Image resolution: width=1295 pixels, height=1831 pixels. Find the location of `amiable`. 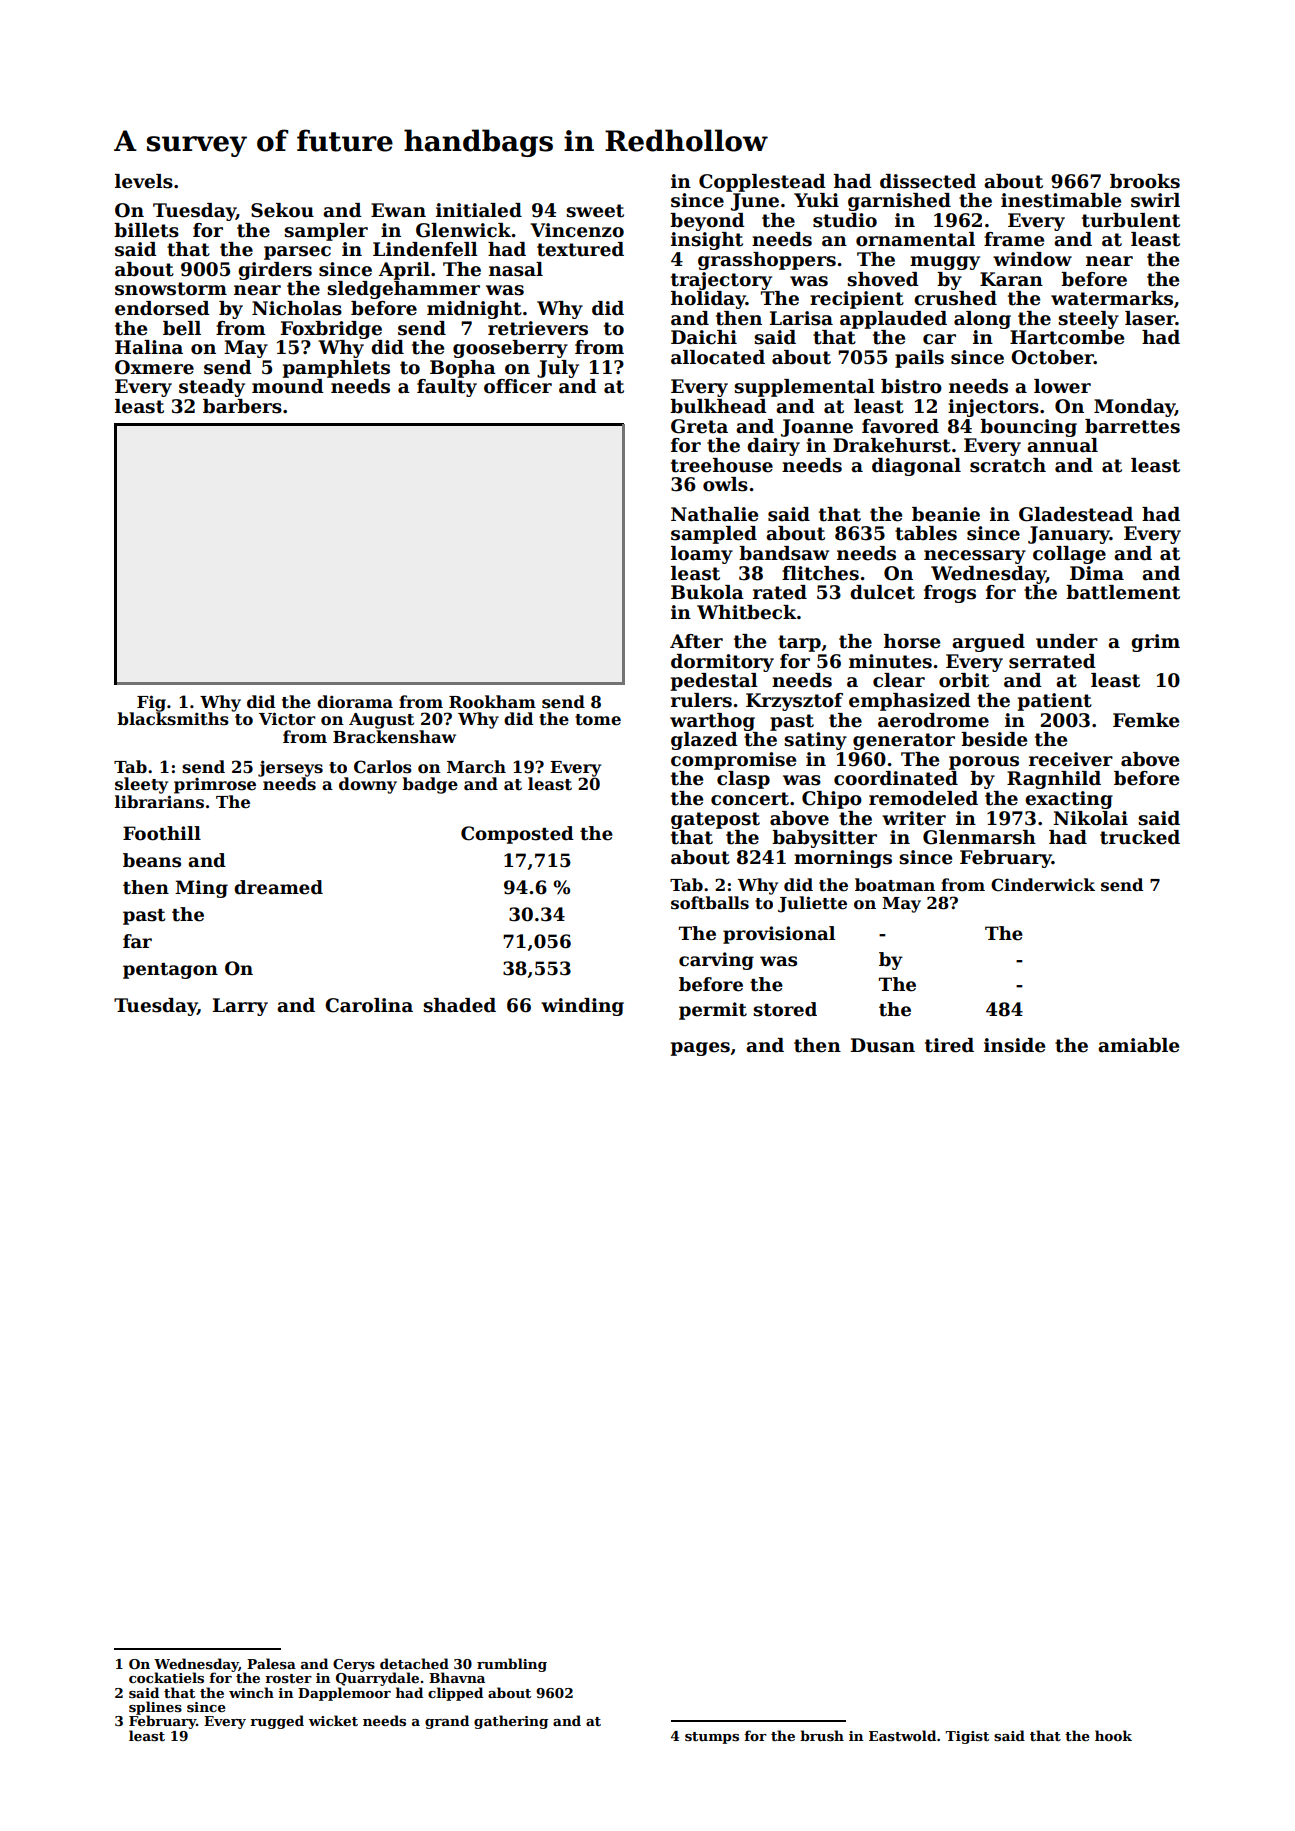

amiable is located at coordinates (1138, 1045).
